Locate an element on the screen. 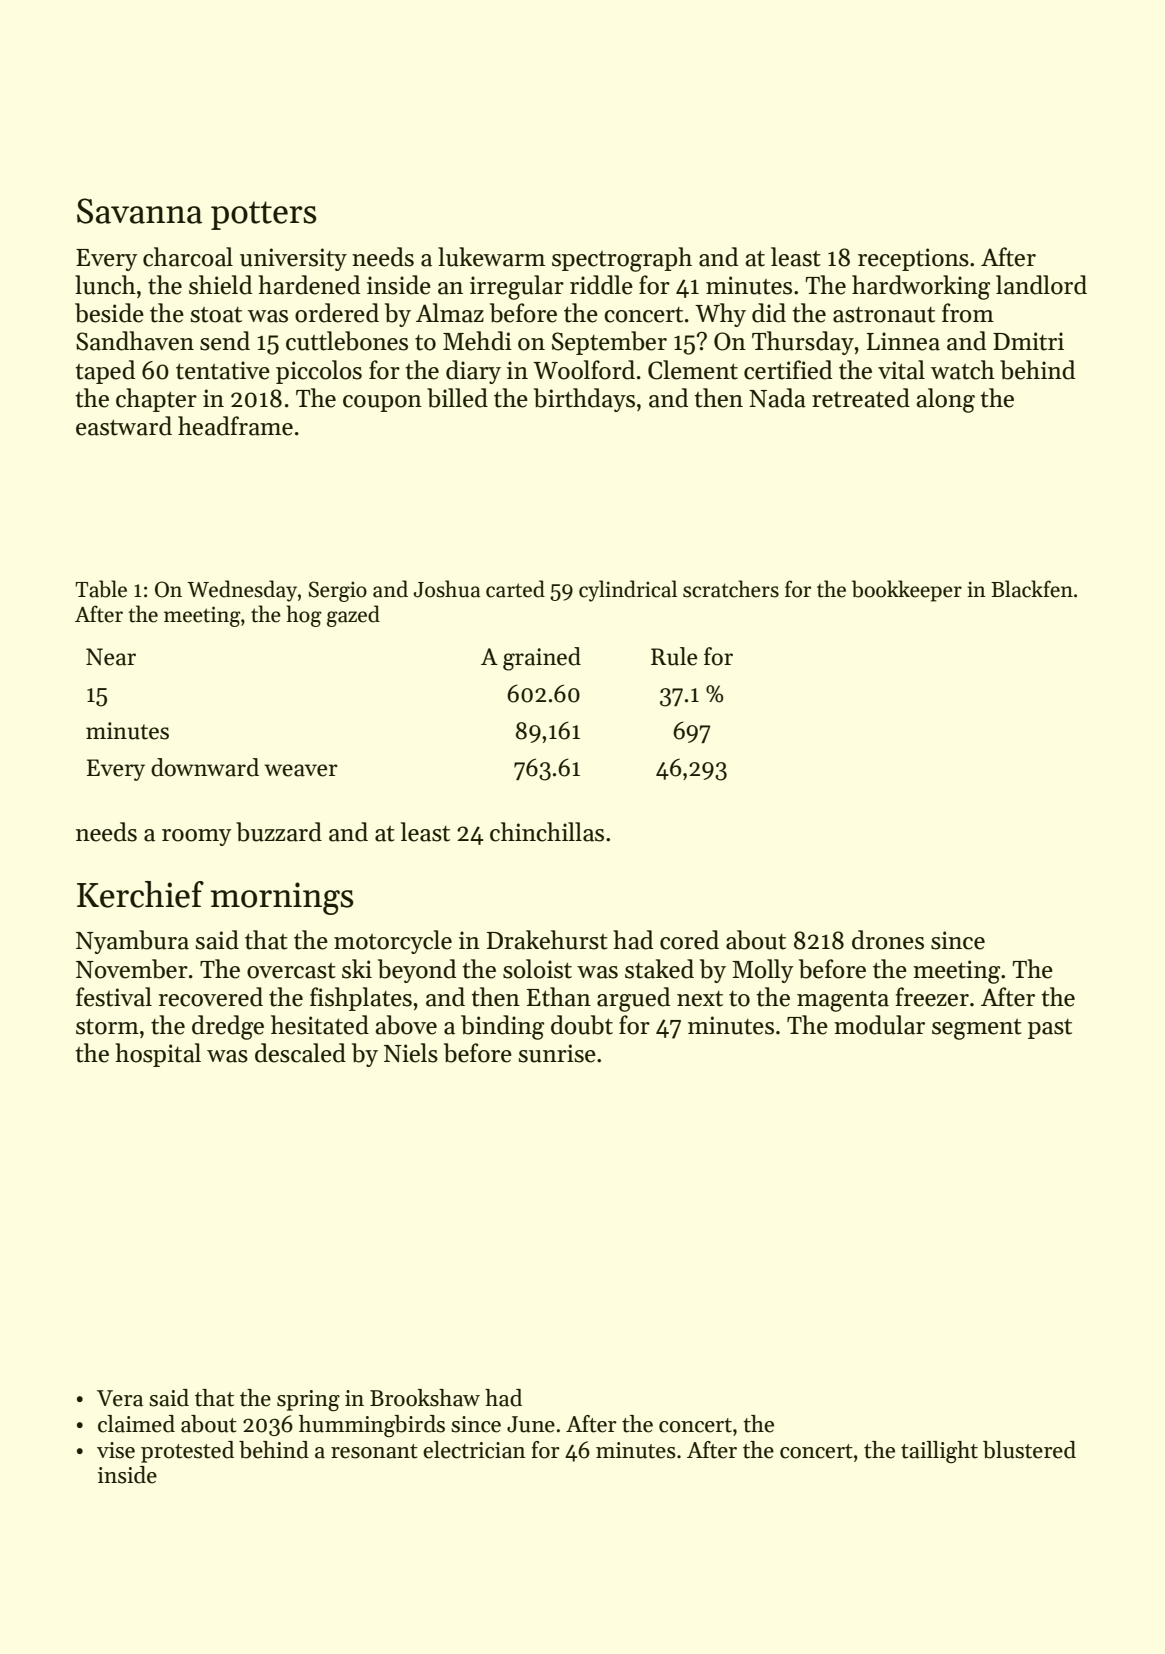 This screenshot has width=1165, height=1654. past is located at coordinates (1050, 1029).
